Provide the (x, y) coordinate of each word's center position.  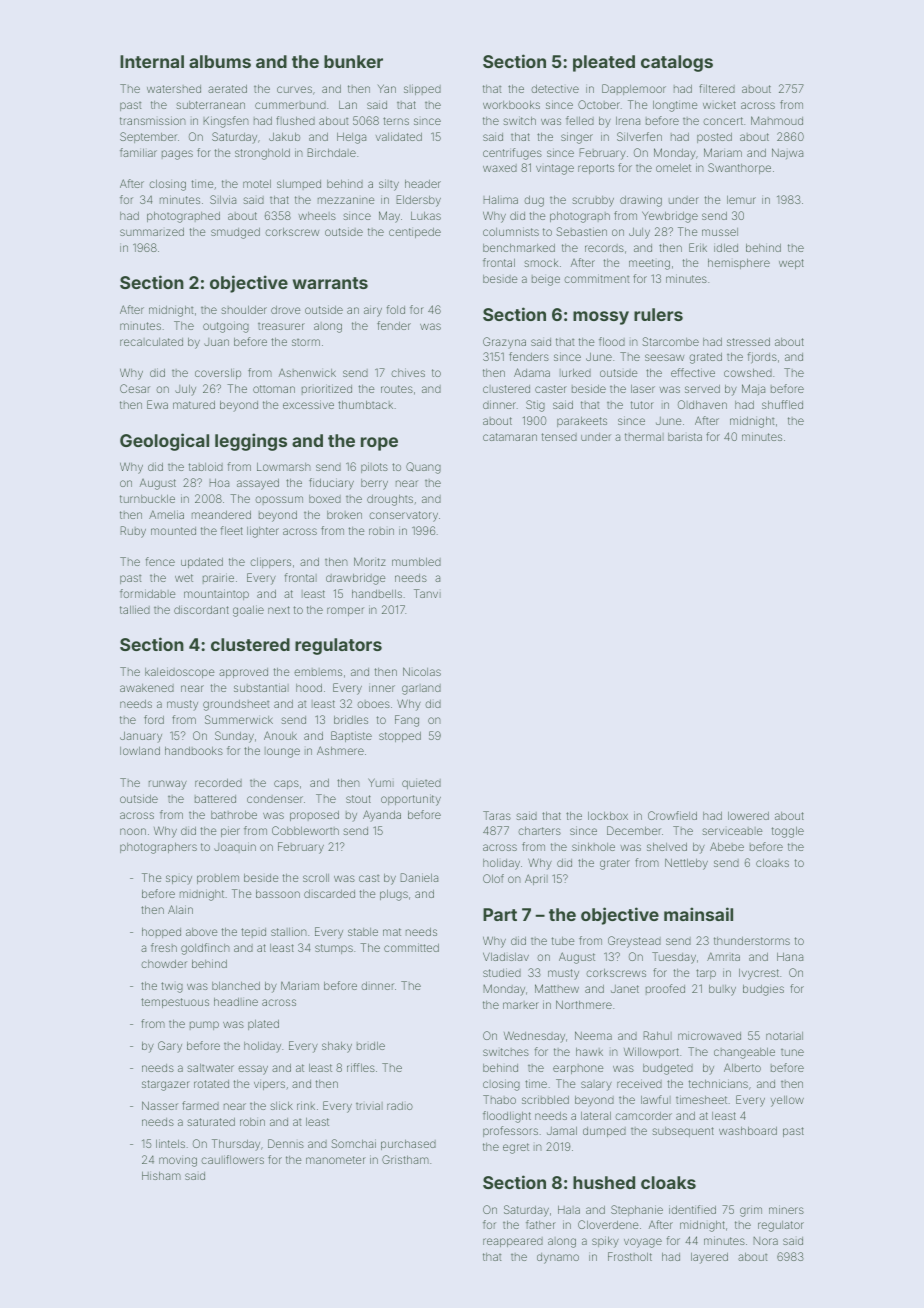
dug (534, 201)
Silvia (223, 199)
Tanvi (427, 593)
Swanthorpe (739, 168)
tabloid (206, 466)
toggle (788, 832)
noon (133, 831)
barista (685, 437)
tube (563, 940)
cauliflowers (232, 1159)
